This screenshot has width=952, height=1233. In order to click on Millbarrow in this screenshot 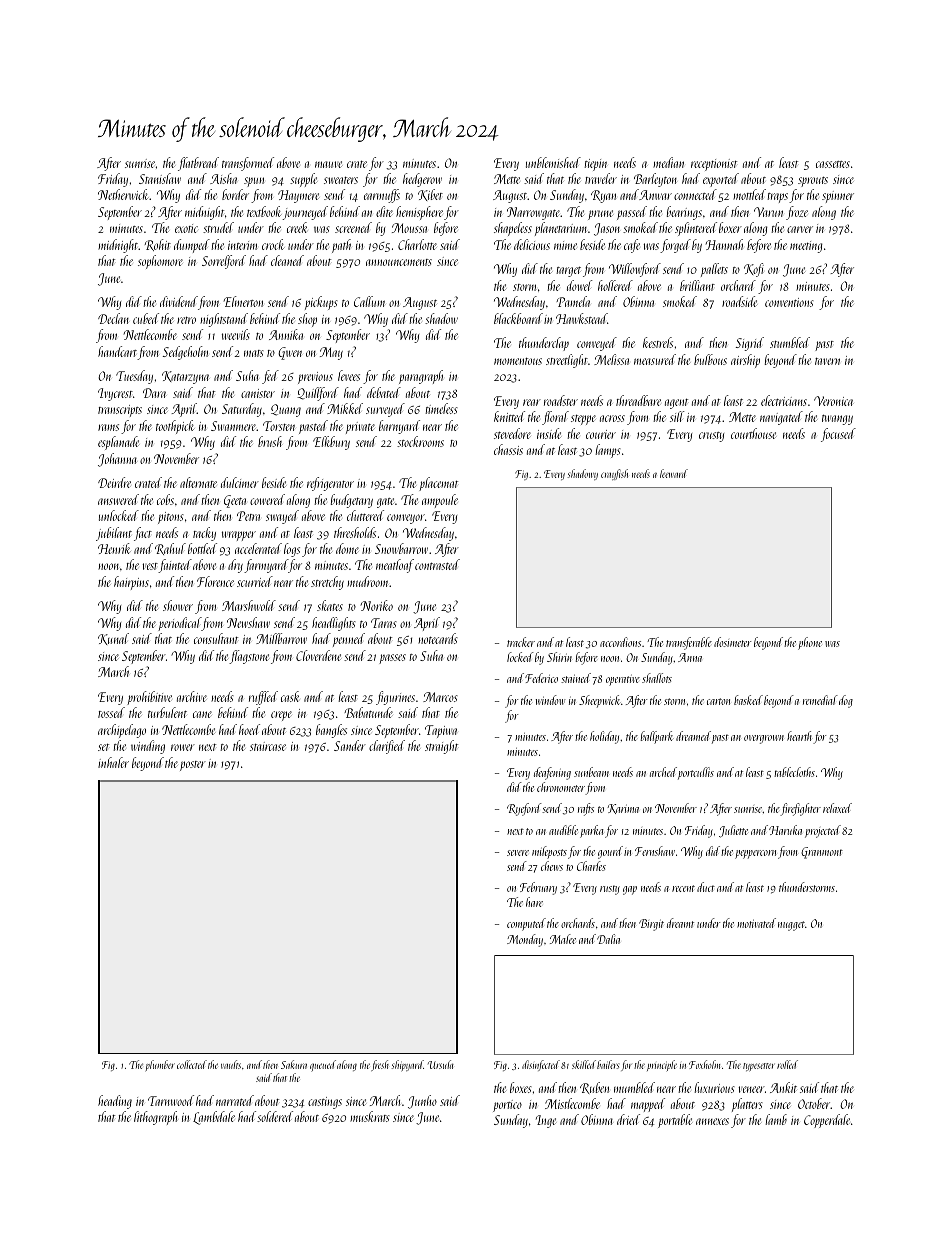, I will do `click(281, 638)`.
